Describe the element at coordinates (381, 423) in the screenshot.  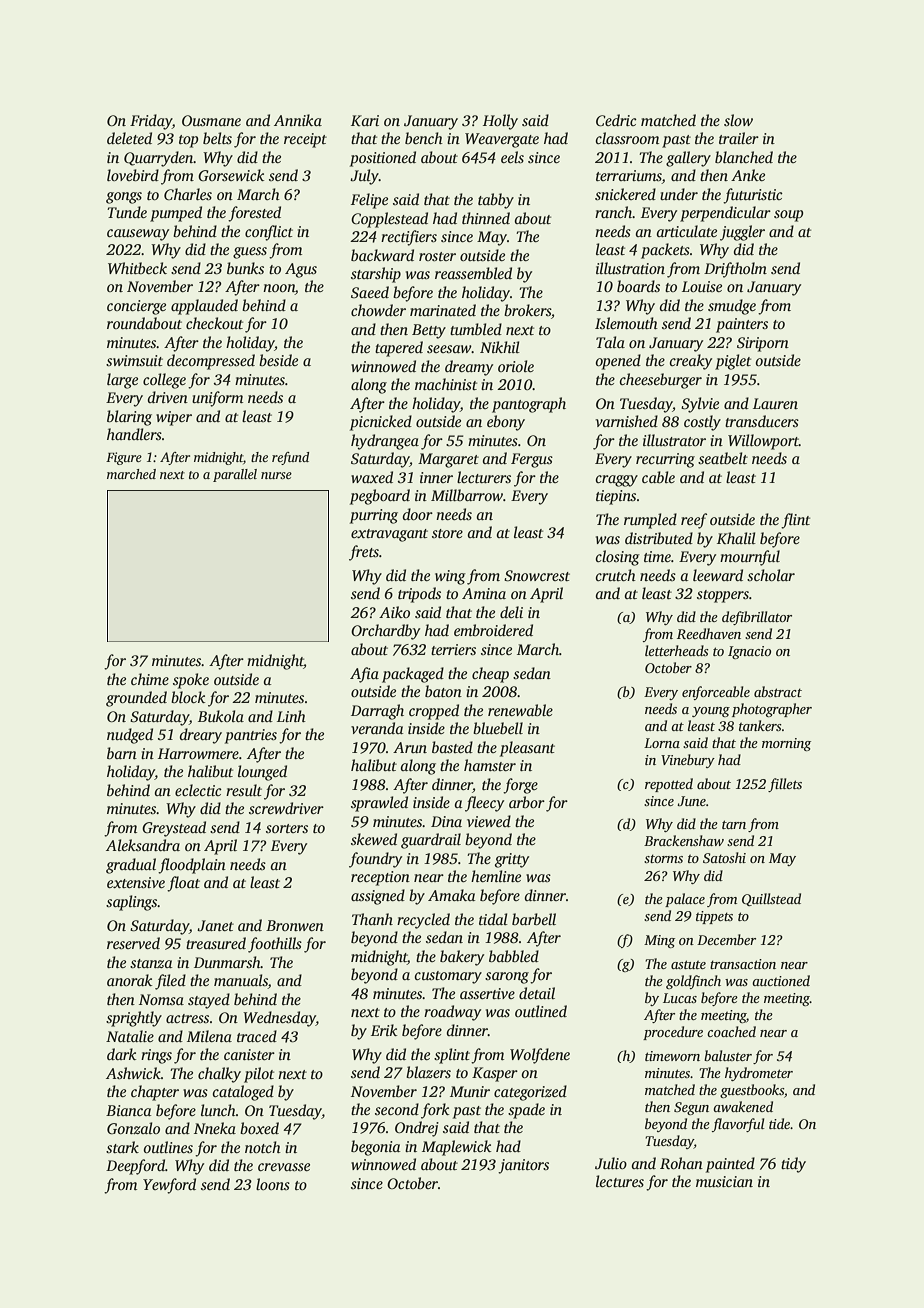
I see `picnicked` at that location.
